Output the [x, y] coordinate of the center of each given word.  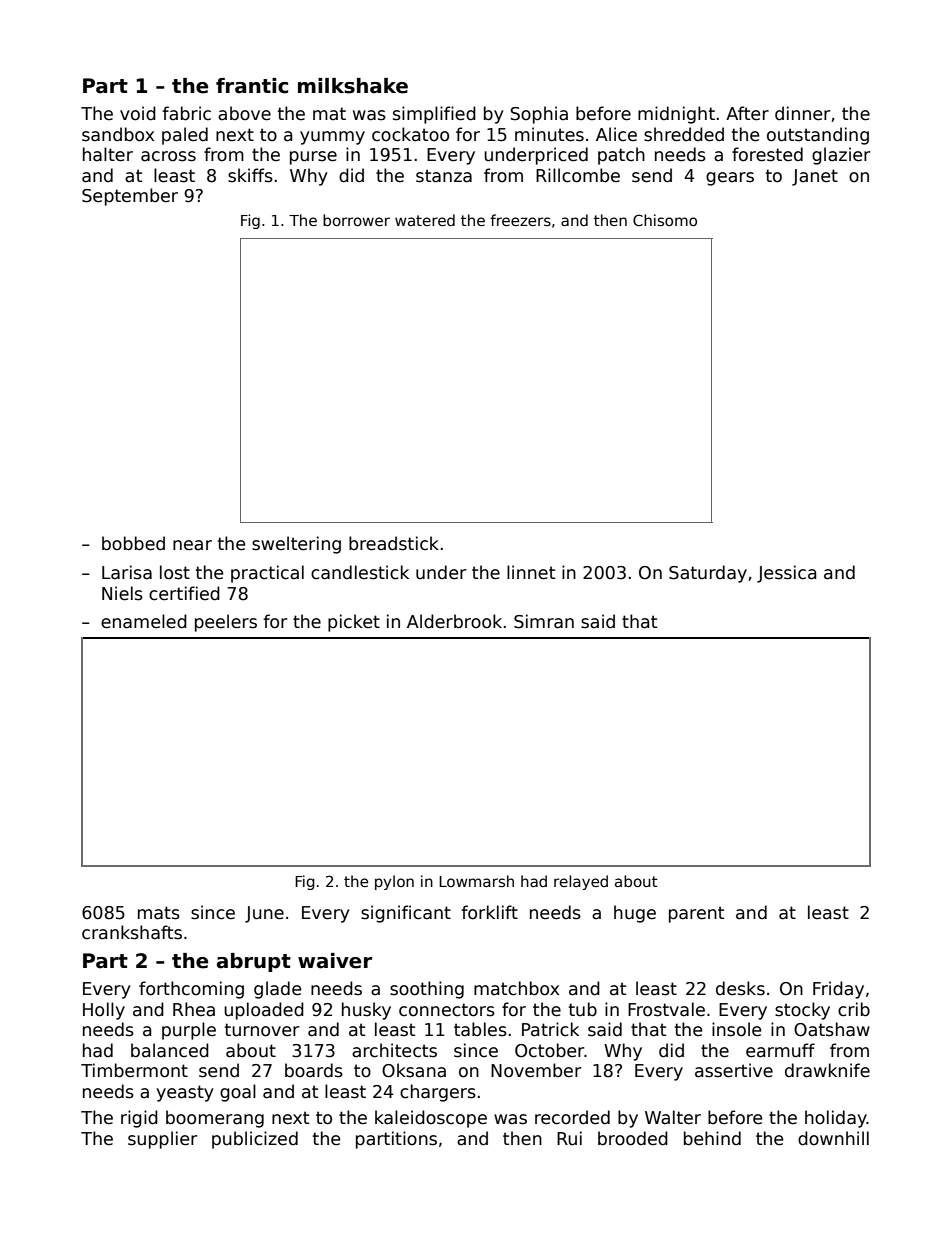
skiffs [250, 175]
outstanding [818, 136]
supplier [162, 1140]
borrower [356, 220]
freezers [520, 220]
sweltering [296, 545]
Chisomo [665, 220]
